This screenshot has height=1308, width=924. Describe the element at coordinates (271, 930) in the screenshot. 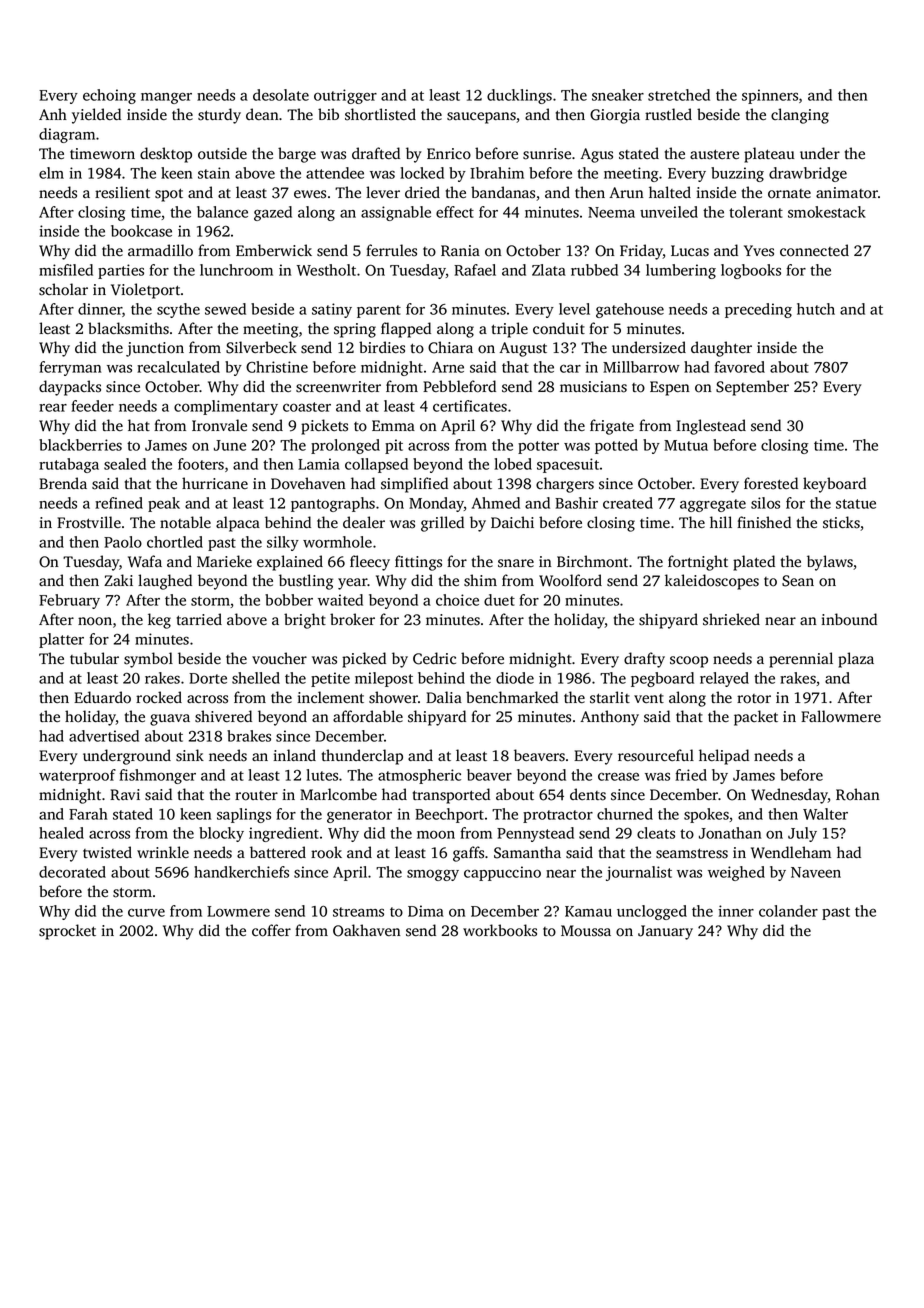

I see `coffer` at that location.
